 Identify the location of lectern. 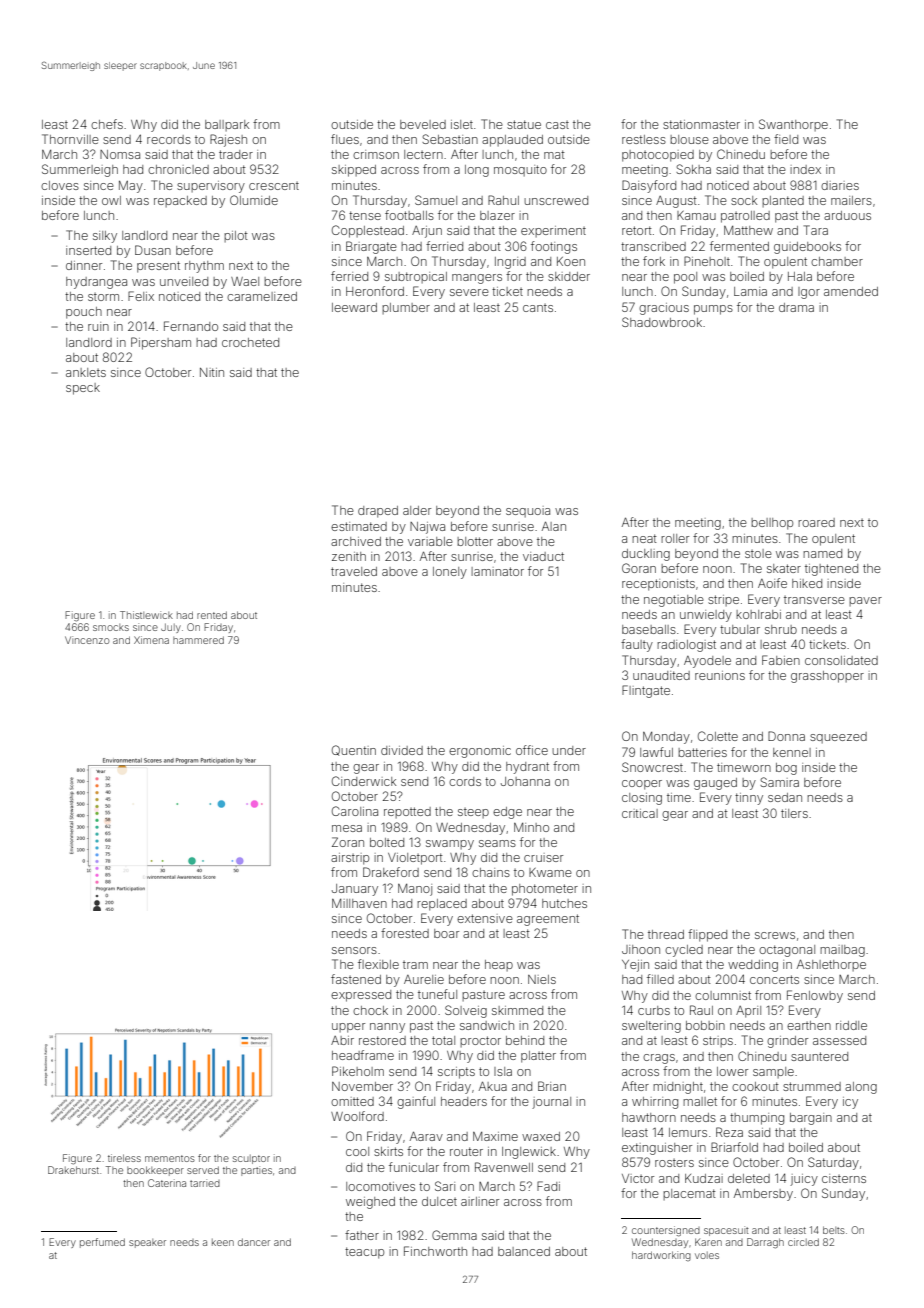
(423, 154).
